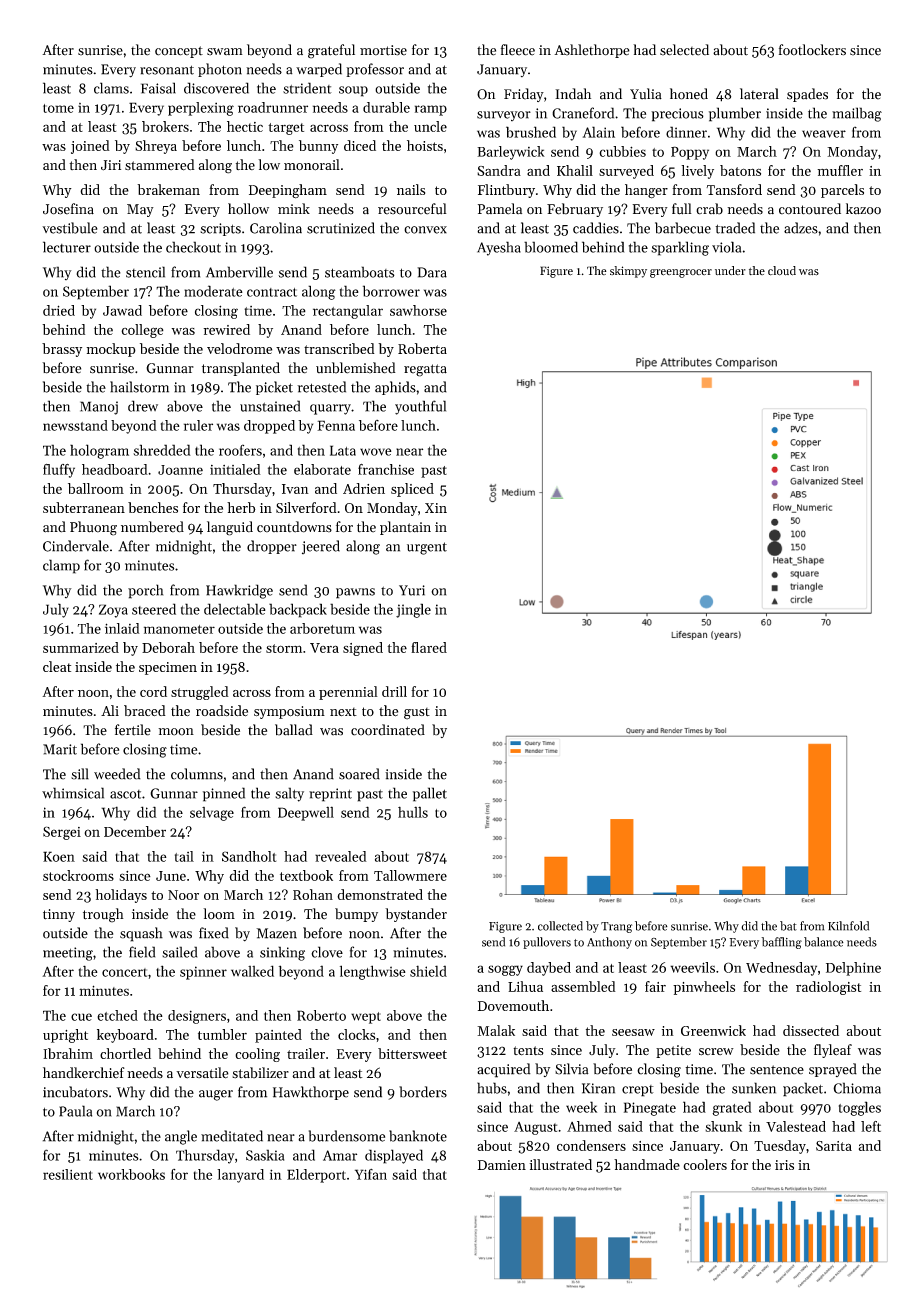 This screenshot has width=924, height=1308. I want to click on youthful, so click(420, 407).
